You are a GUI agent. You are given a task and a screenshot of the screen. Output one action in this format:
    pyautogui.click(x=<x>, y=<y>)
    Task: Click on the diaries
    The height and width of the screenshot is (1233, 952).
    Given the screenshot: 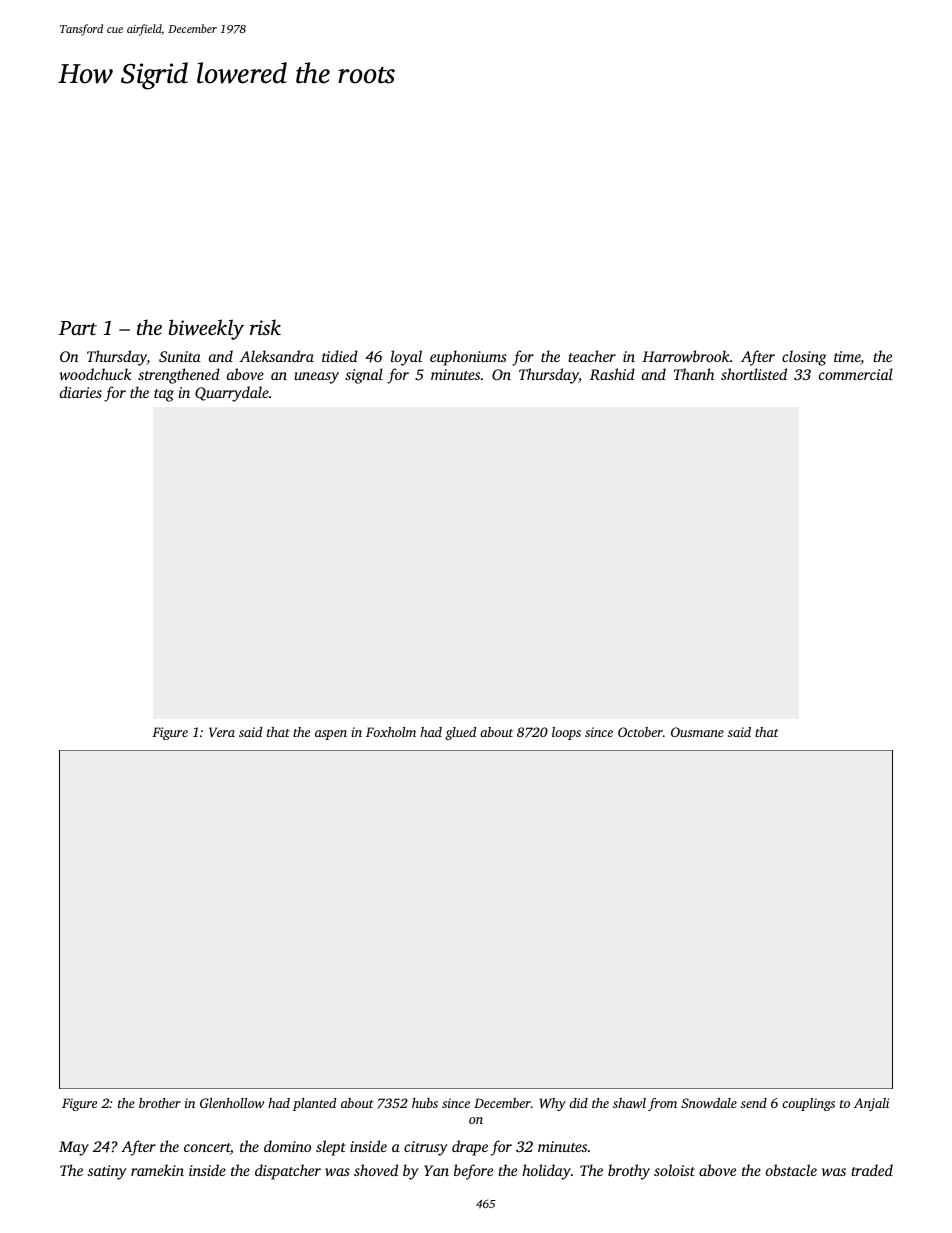 What is the action you would take?
    pyautogui.click(x=81, y=392)
